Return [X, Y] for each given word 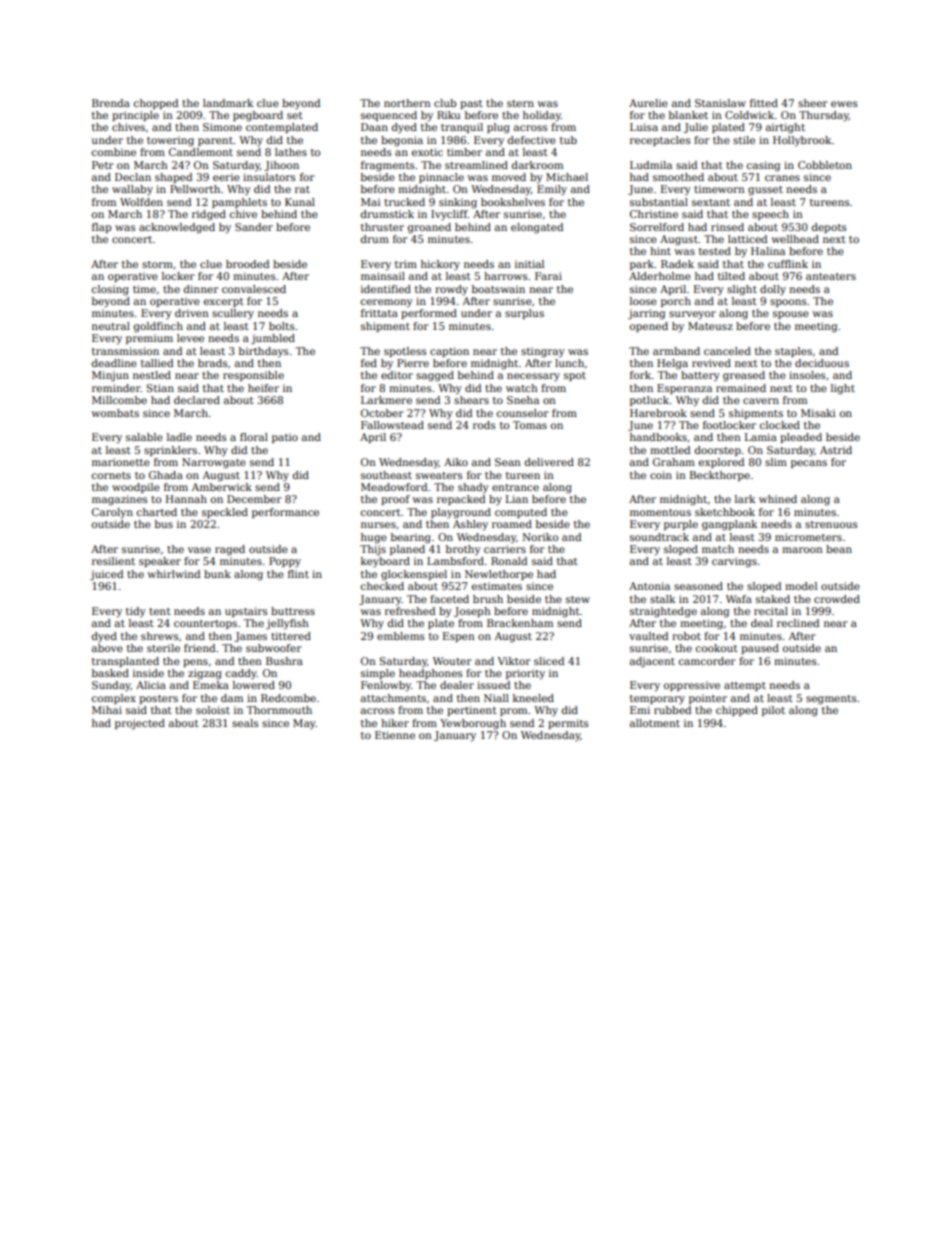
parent [215, 141]
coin [661, 475]
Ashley [470, 525]
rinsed [727, 227]
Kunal [300, 202]
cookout [717, 648]
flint [298, 574]
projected [140, 724]
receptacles [660, 141]
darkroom [537, 165]
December [254, 499]
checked [382, 586]
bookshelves [513, 202]
